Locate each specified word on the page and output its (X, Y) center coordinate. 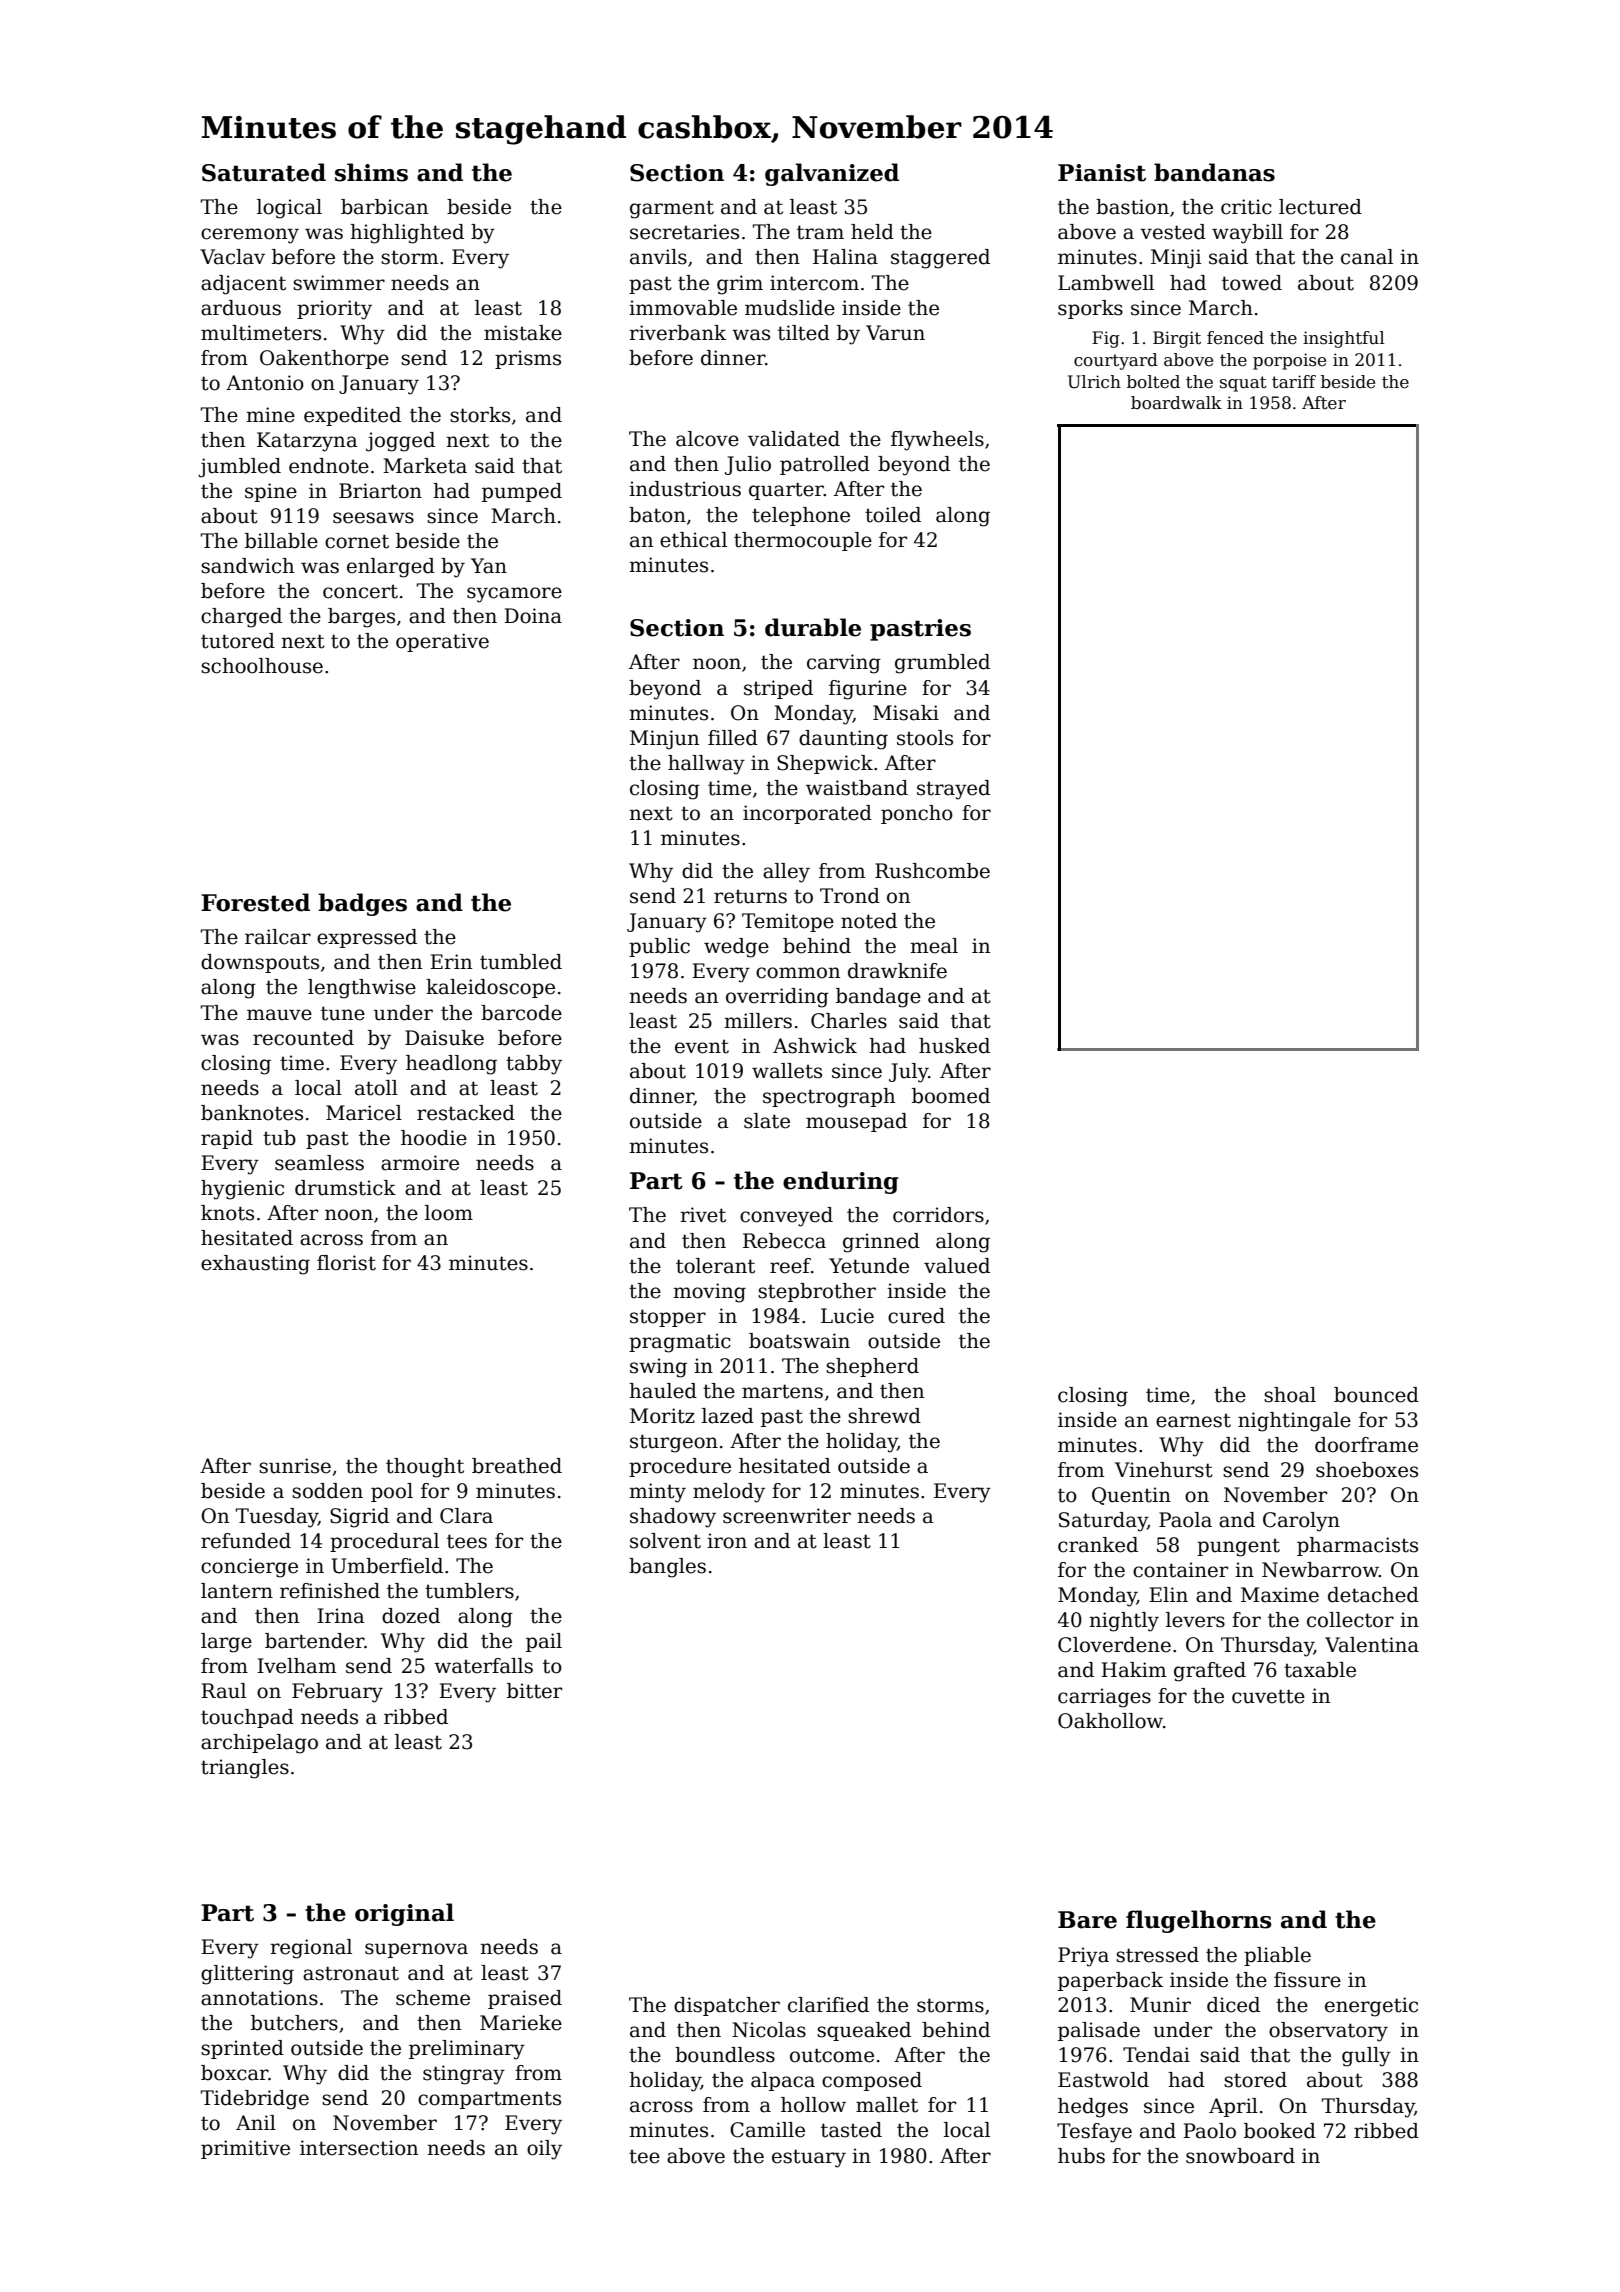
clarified (828, 2005)
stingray (464, 2075)
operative (442, 642)
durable (813, 627)
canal (1367, 257)
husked (954, 1046)
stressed (1157, 1955)
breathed (517, 1466)
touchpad (247, 1718)
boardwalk (1176, 403)
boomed (951, 1096)
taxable (1320, 1670)
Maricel (364, 1113)
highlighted (407, 234)
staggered (940, 259)
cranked (1098, 1545)
